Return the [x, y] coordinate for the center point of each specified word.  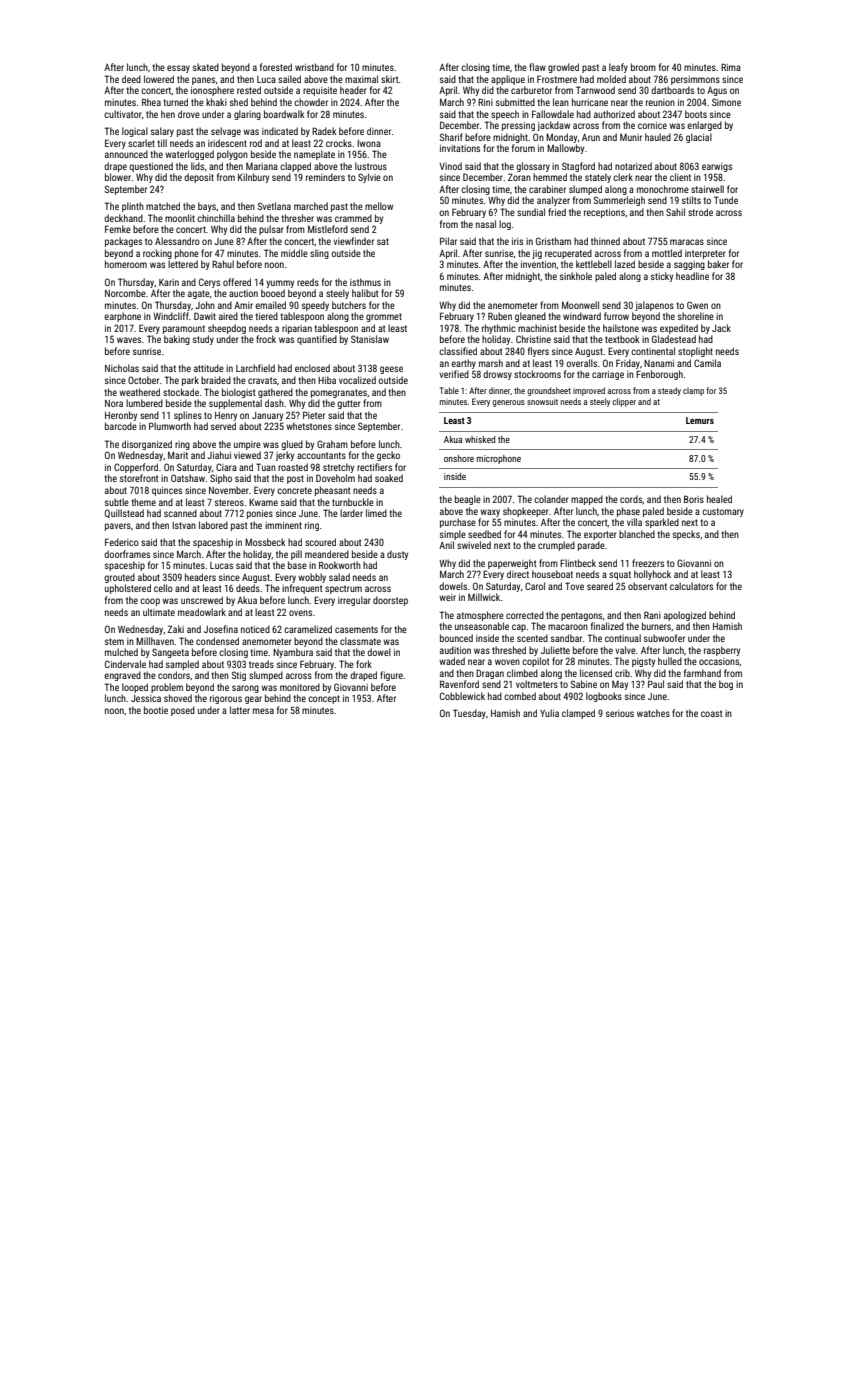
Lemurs [700, 420]
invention [538, 264]
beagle [468, 500]
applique [508, 80]
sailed [289, 79]
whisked [480, 439]
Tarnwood [595, 90]
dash [274, 403]
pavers [118, 527]
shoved [178, 698]
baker [718, 264]
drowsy [497, 375]
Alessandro [177, 241]
